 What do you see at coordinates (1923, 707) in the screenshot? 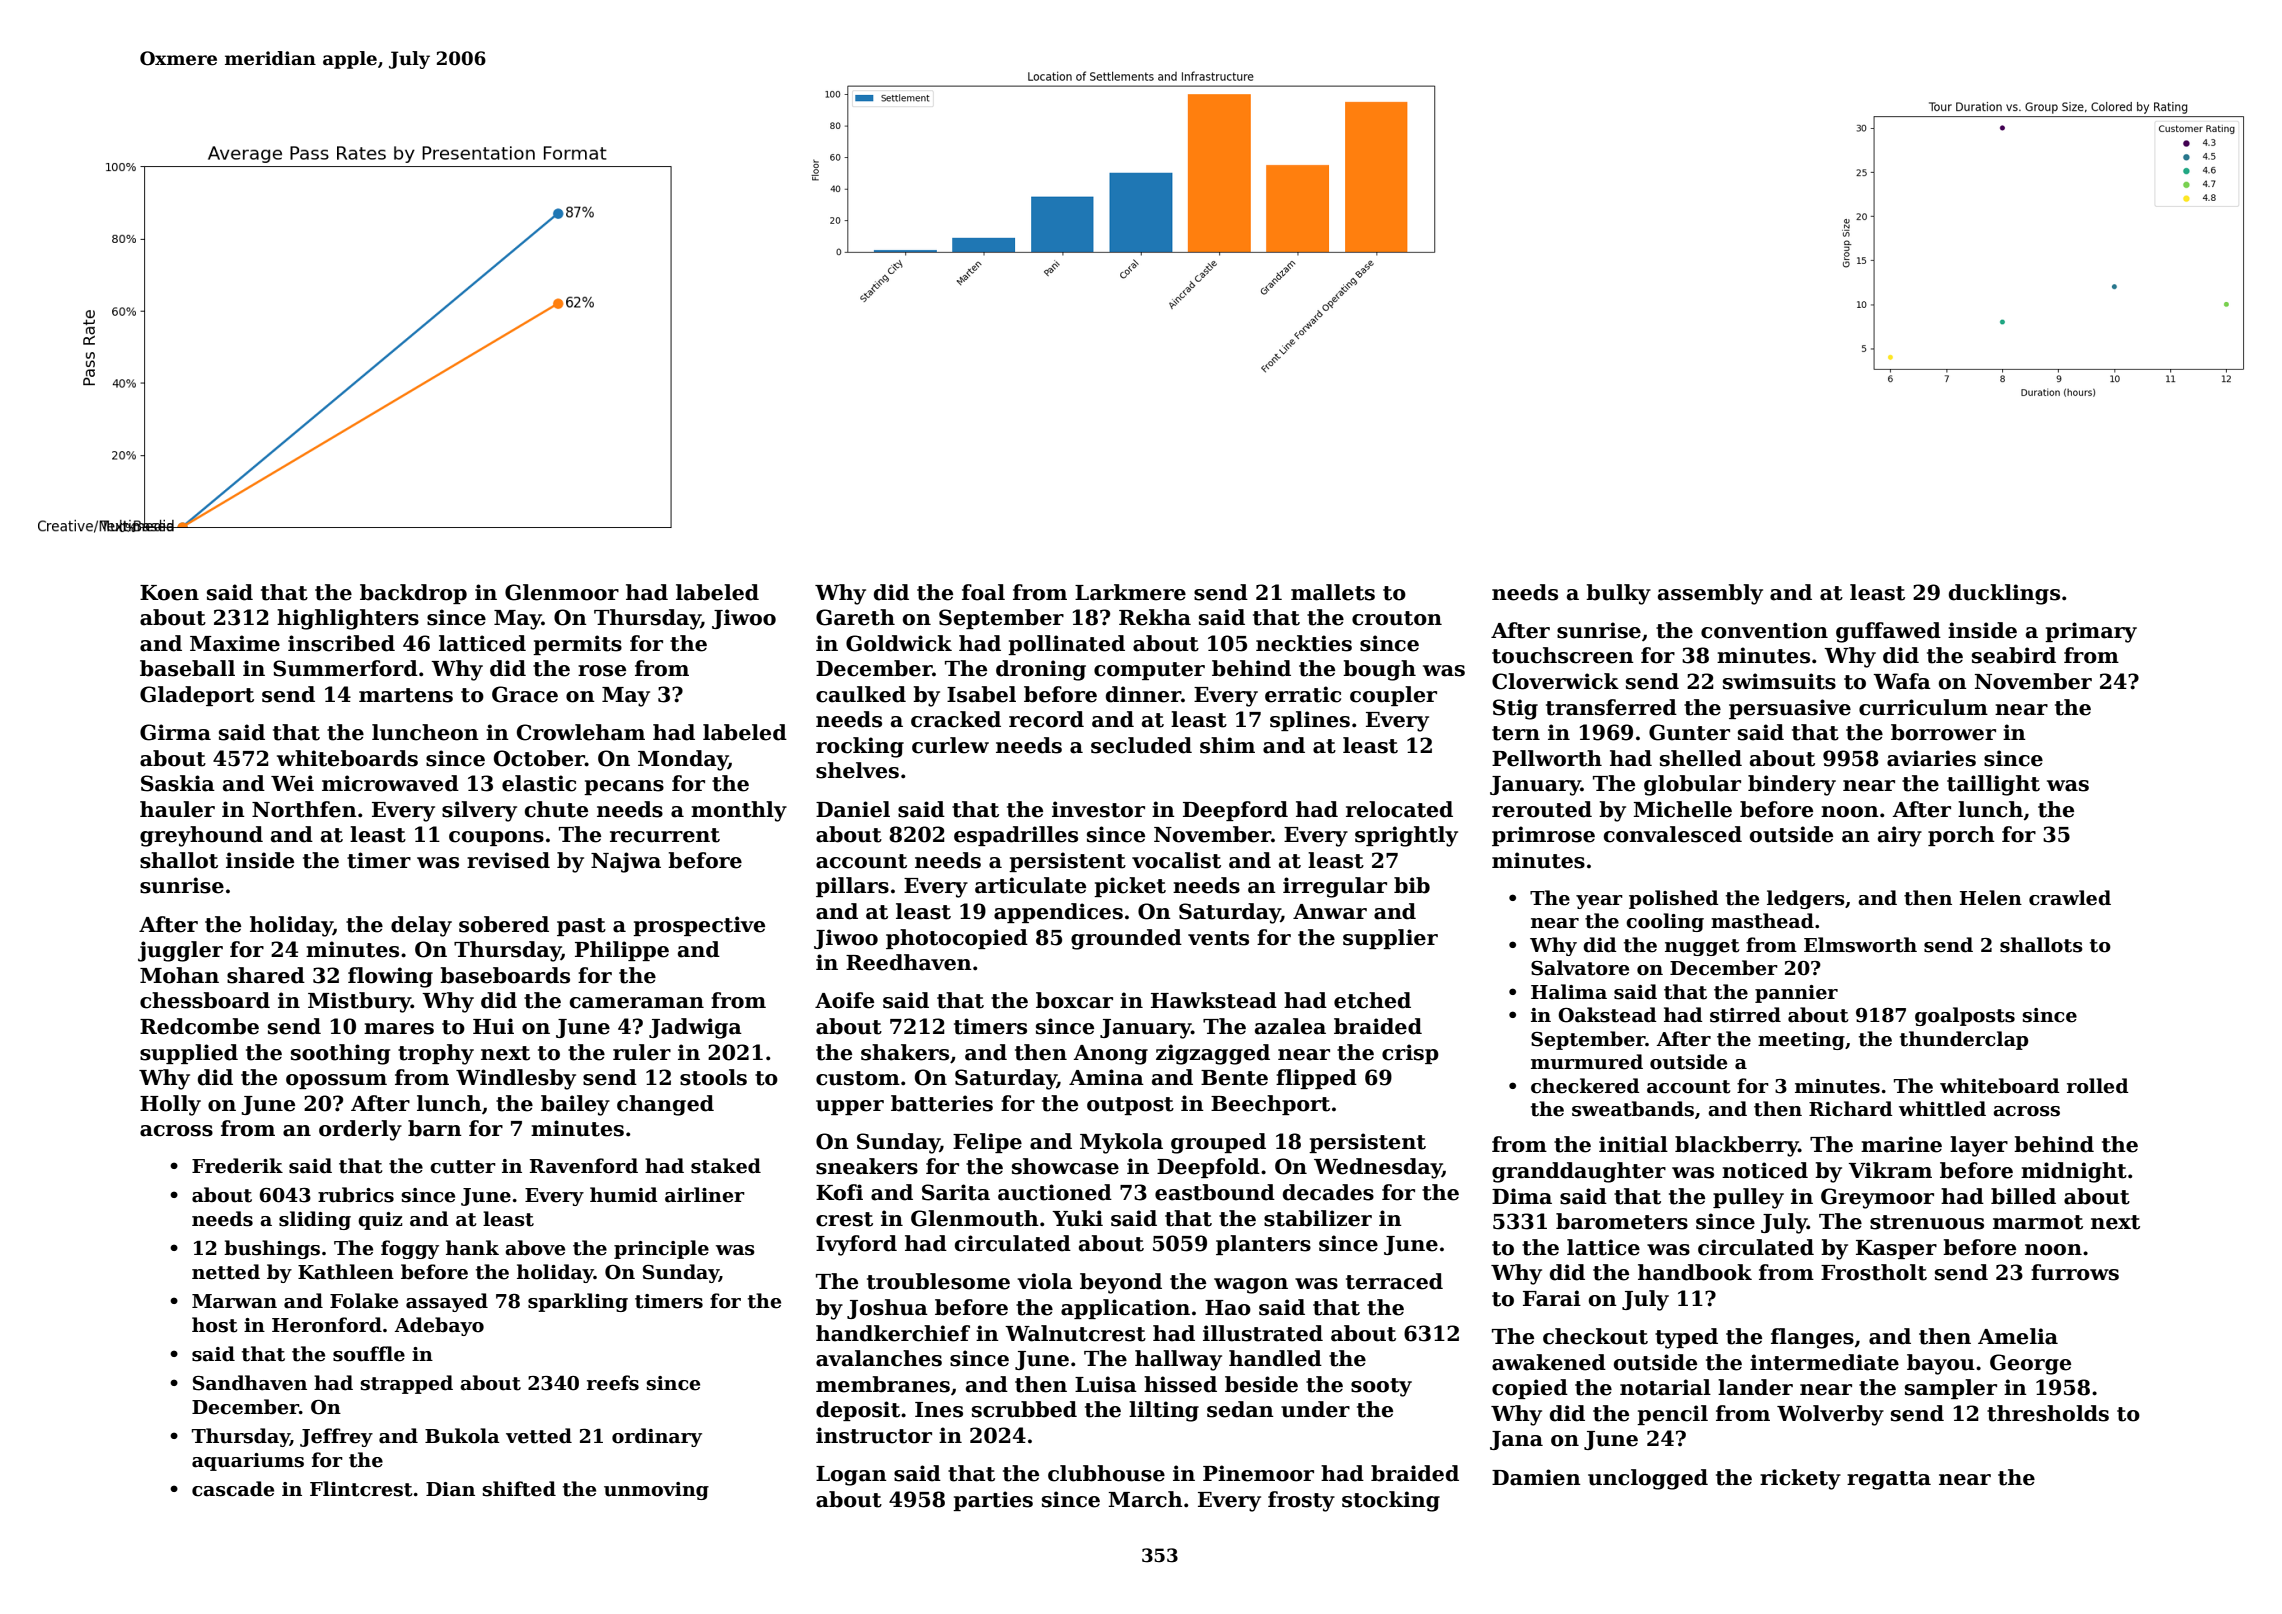
I see `curriculum` at bounding box center [1923, 707].
